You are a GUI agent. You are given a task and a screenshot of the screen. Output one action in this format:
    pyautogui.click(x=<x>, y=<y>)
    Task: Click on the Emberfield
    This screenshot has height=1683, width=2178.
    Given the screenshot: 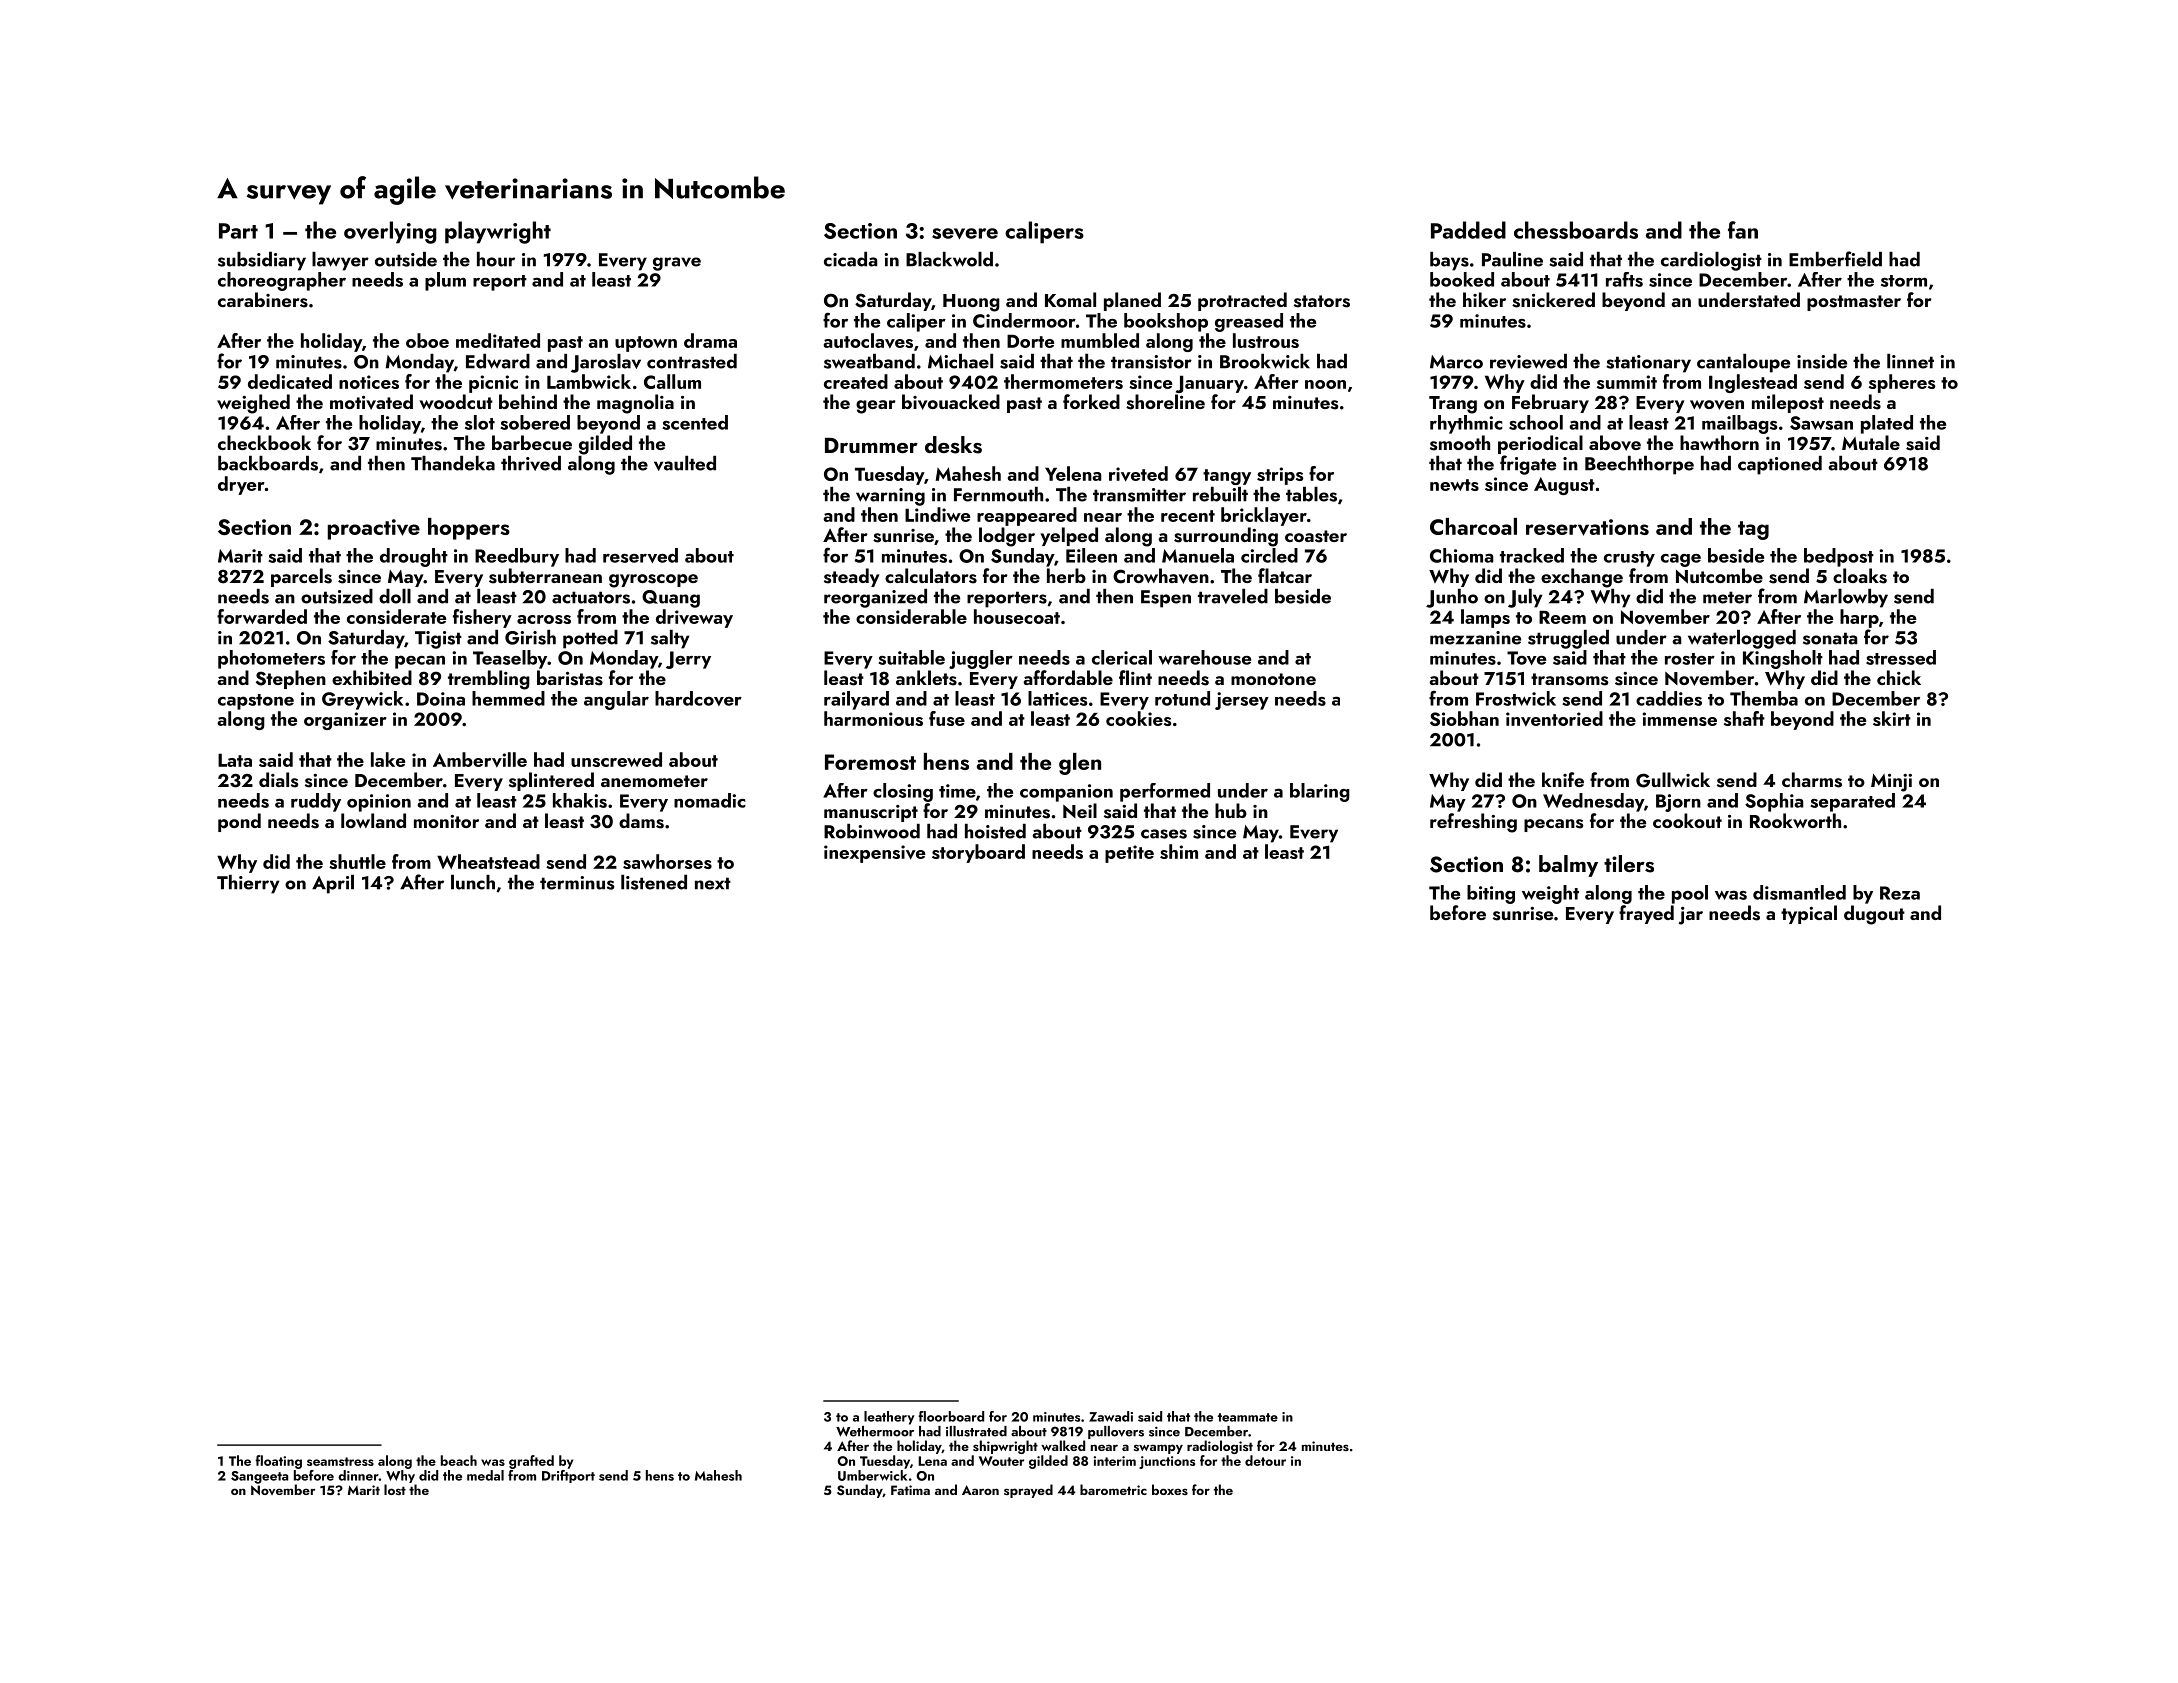 What is the action you would take?
    pyautogui.click(x=1835, y=259)
